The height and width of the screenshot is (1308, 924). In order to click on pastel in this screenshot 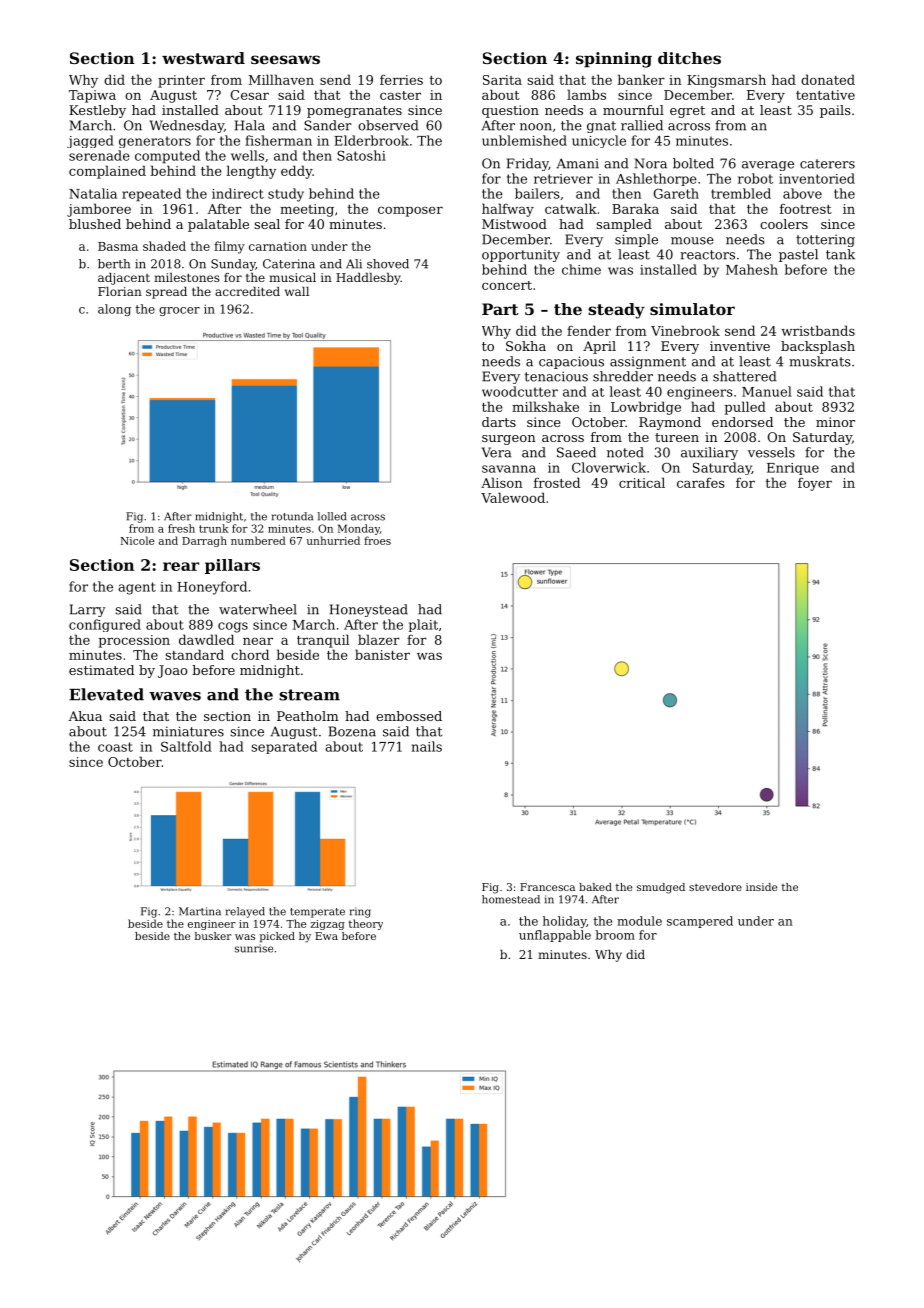, I will do `click(798, 255)`.
